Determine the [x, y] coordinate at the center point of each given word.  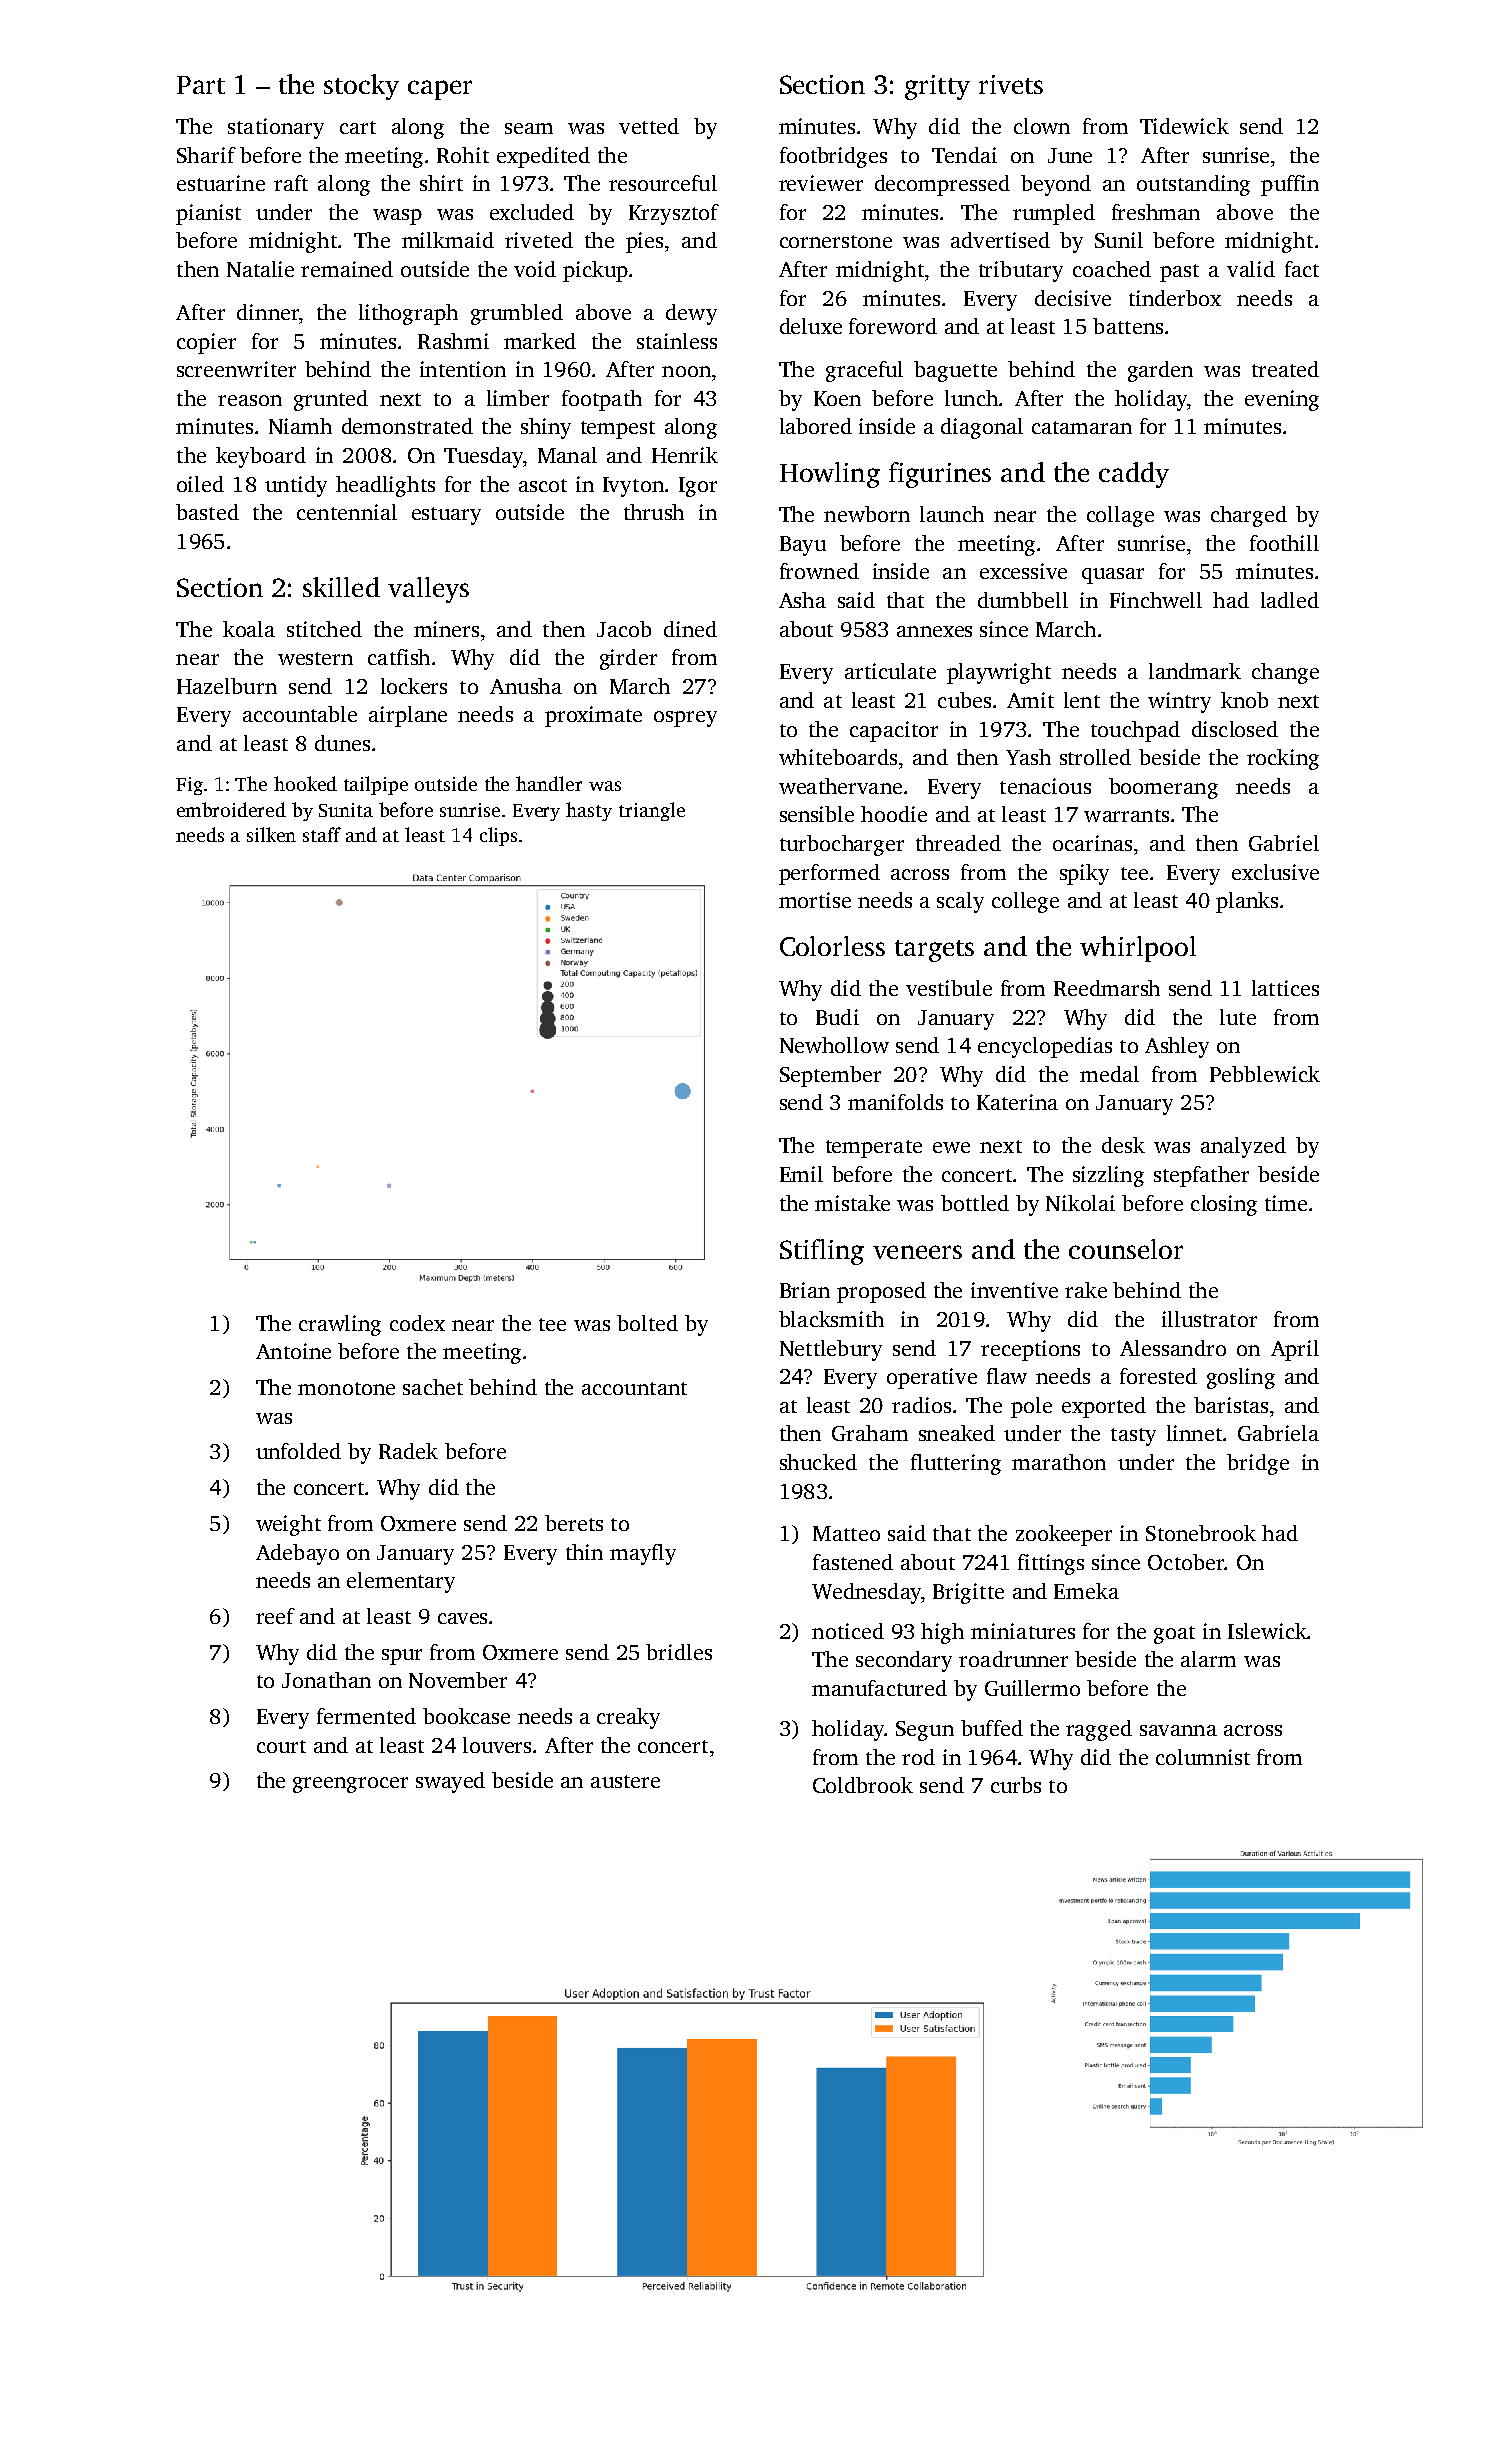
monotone [346, 1388]
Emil [801, 1174]
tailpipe [376, 785]
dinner [268, 312]
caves [462, 1618]
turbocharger [842, 845]
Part [201, 85]
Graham [870, 1433]
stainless [677, 341]
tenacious [1045, 786]
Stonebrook [1201, 1533]
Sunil [1119, 240]
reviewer [821, 183]
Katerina [1017, 1102]
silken [271, 834]
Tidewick [1184, 126]
